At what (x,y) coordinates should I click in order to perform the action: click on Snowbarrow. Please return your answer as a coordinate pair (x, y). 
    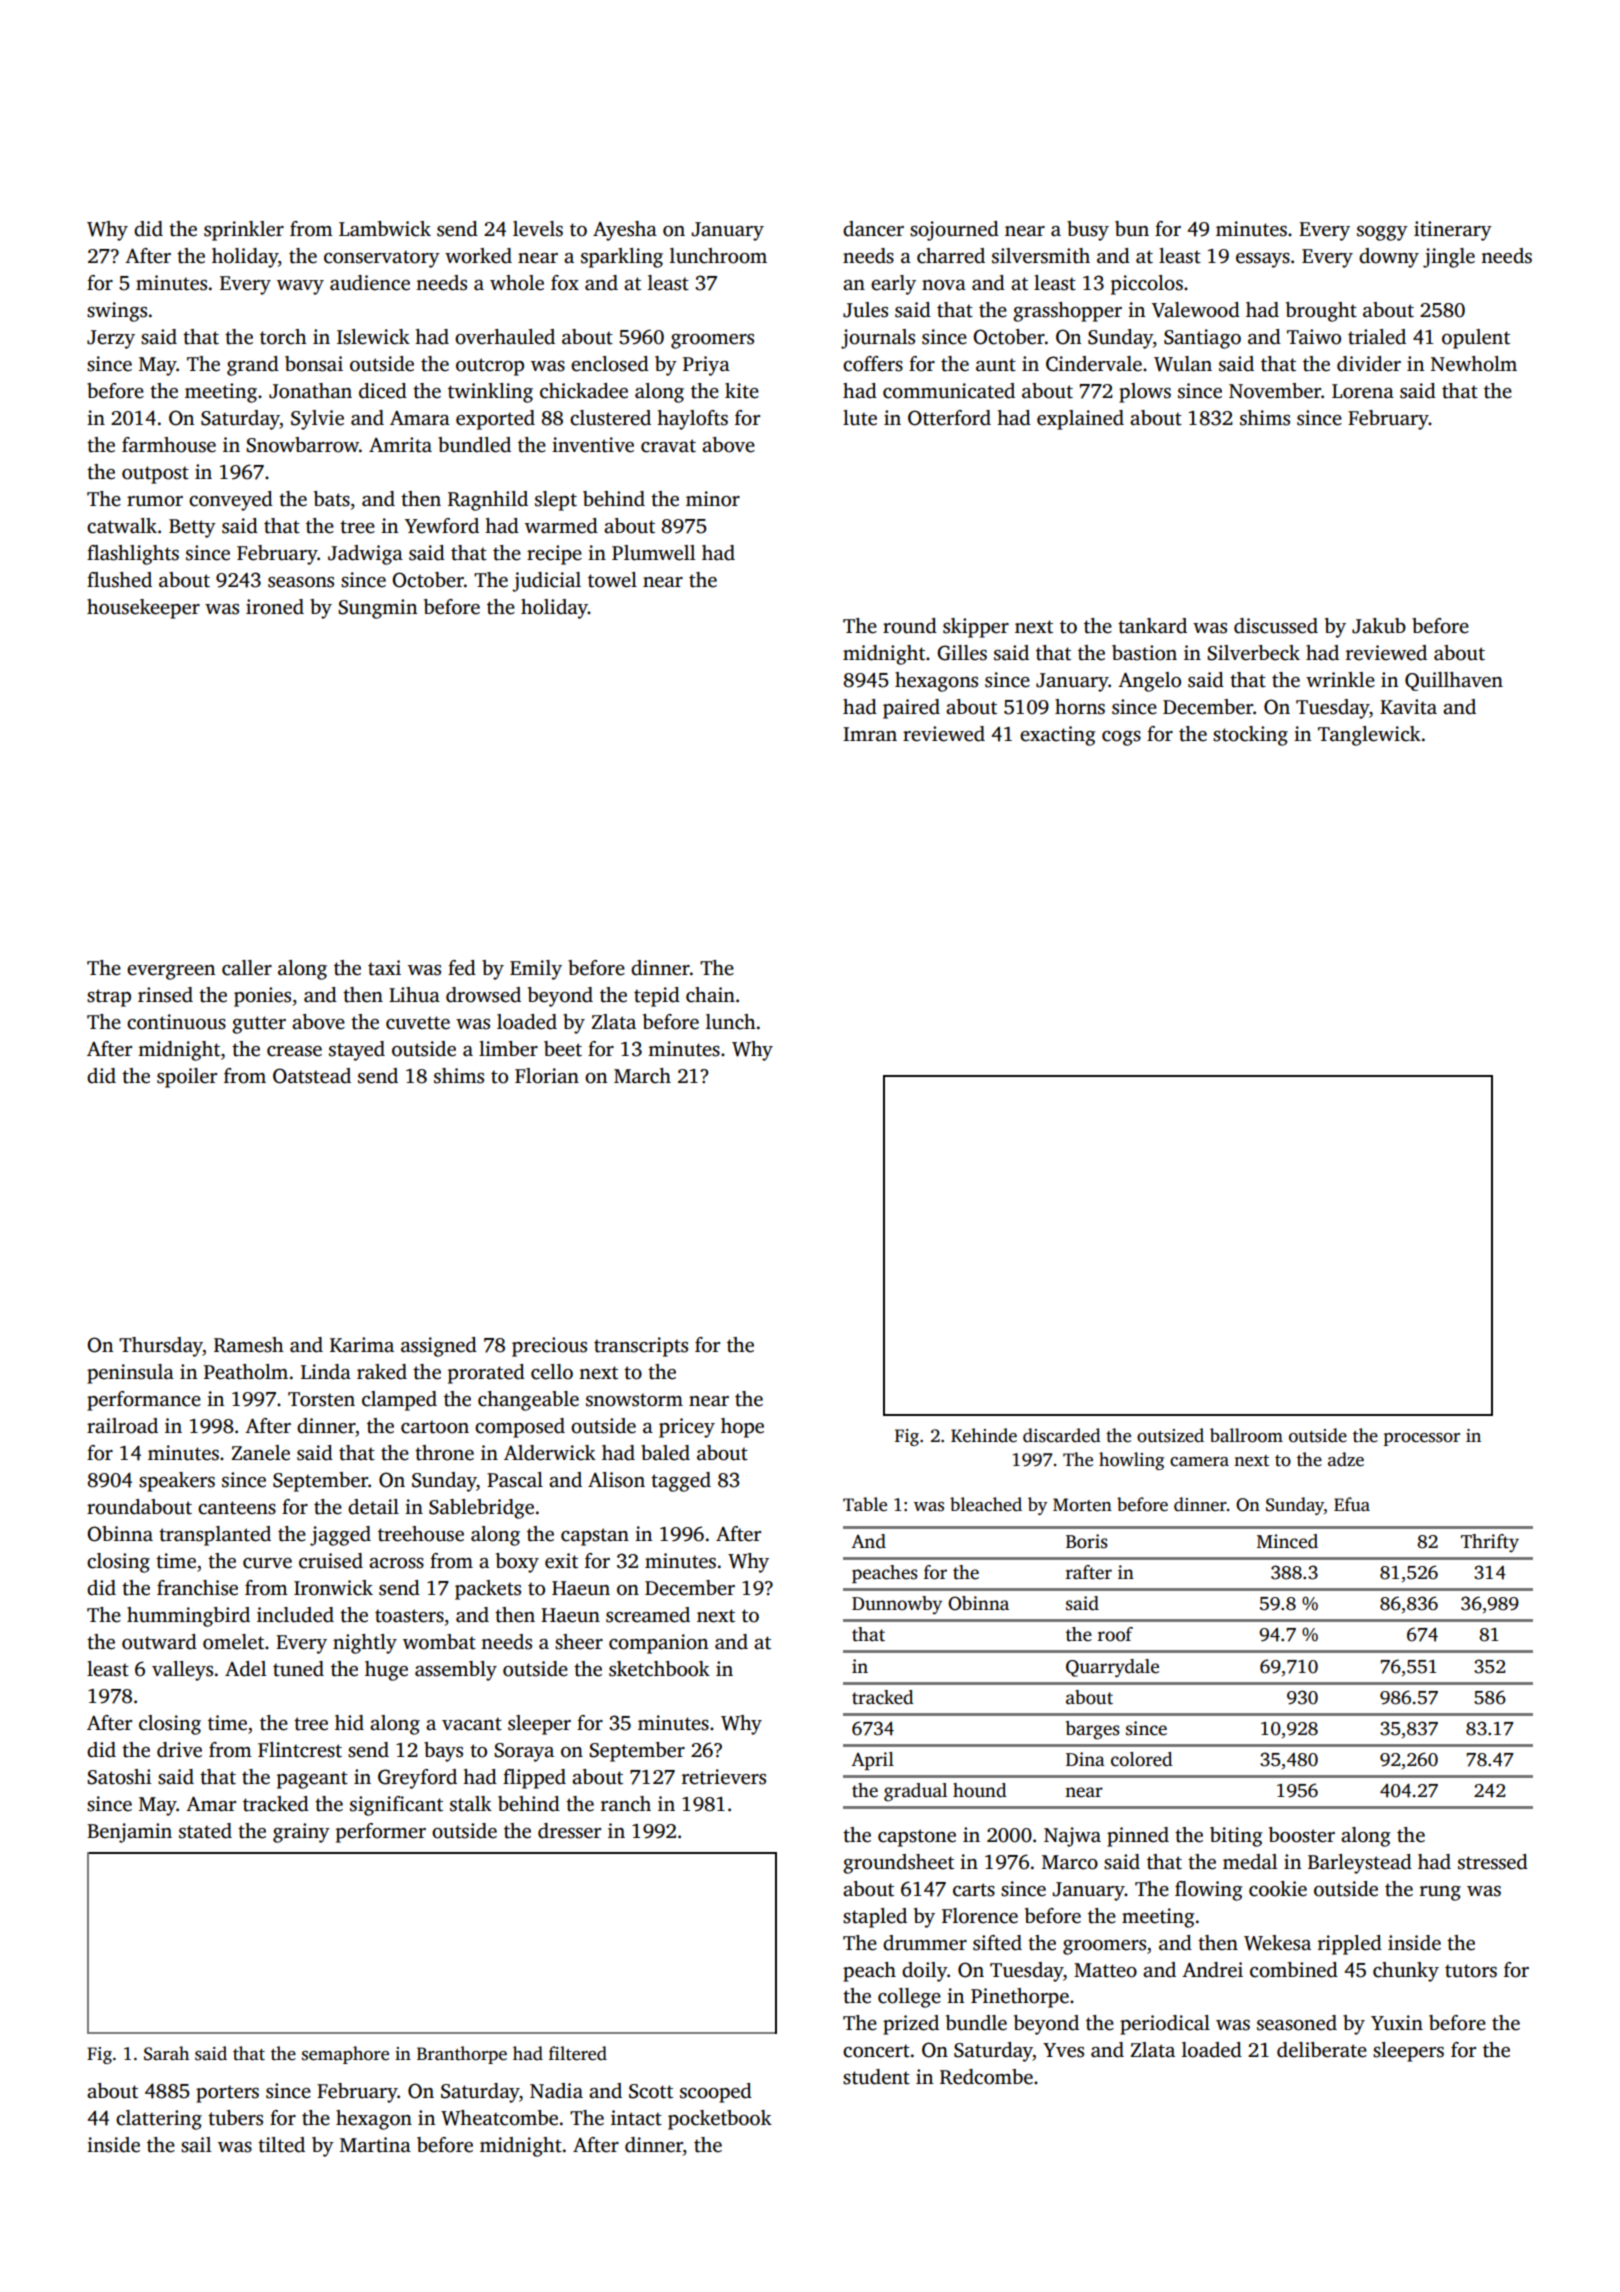
    Looking at the image, I should click on (302, 445).
